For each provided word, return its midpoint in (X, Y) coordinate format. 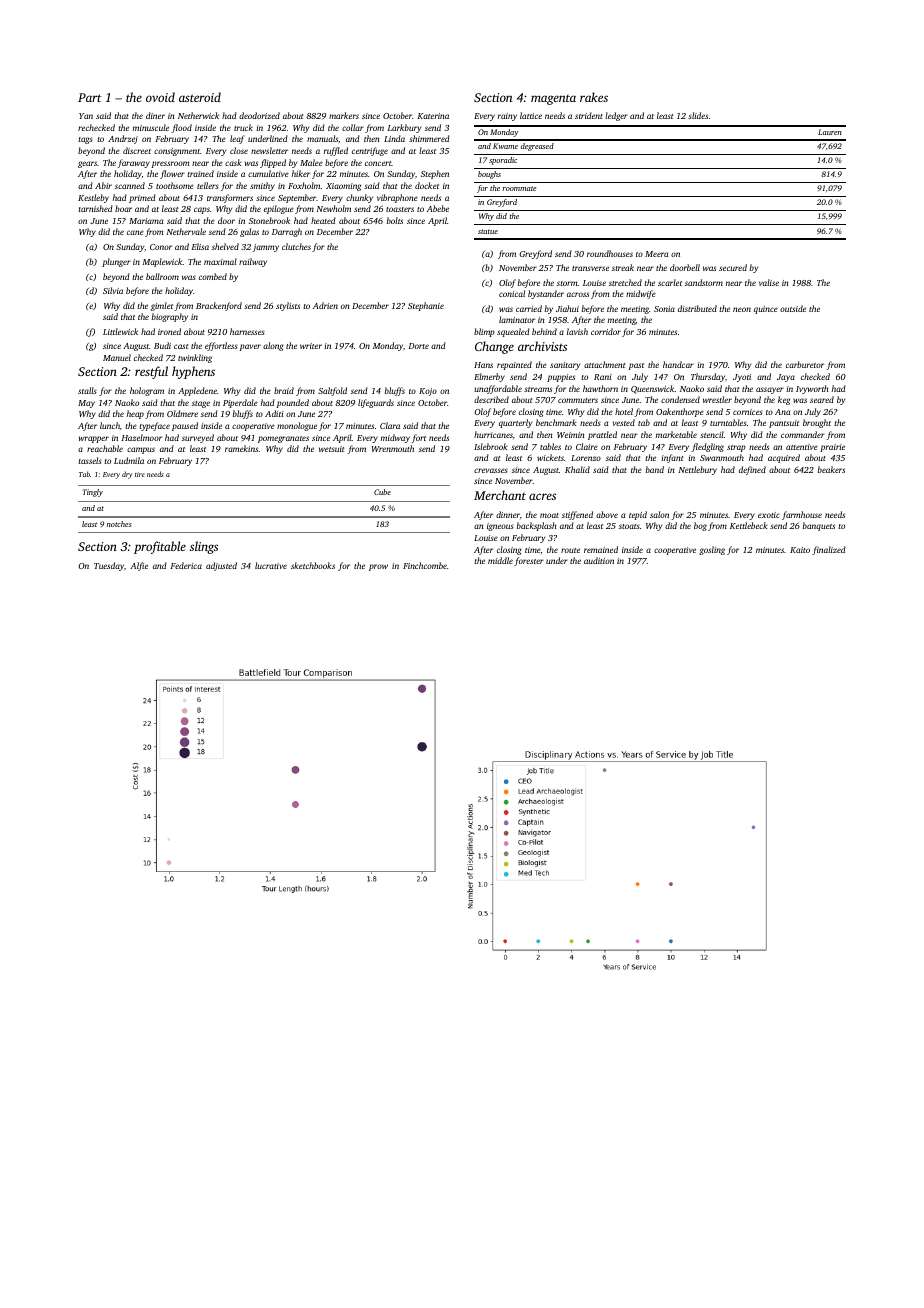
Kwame (505, 146)
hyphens (193, 372)
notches (119, 524)
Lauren (830, 132)
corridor (606, 331)
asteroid (200, 97)
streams (538, 389)
